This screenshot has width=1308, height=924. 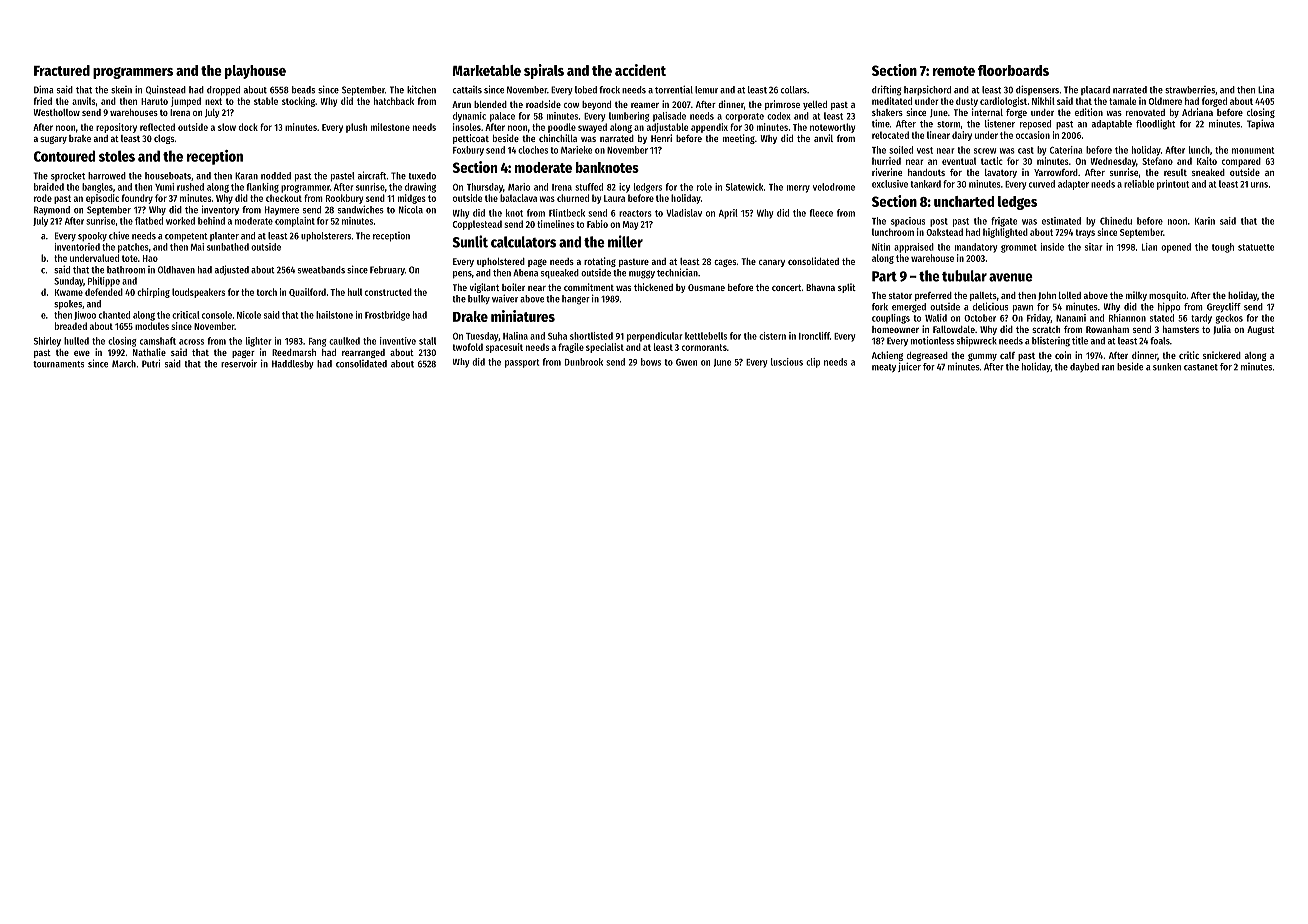 I want to click on Haddlesby, so click(x=293, y=364).
